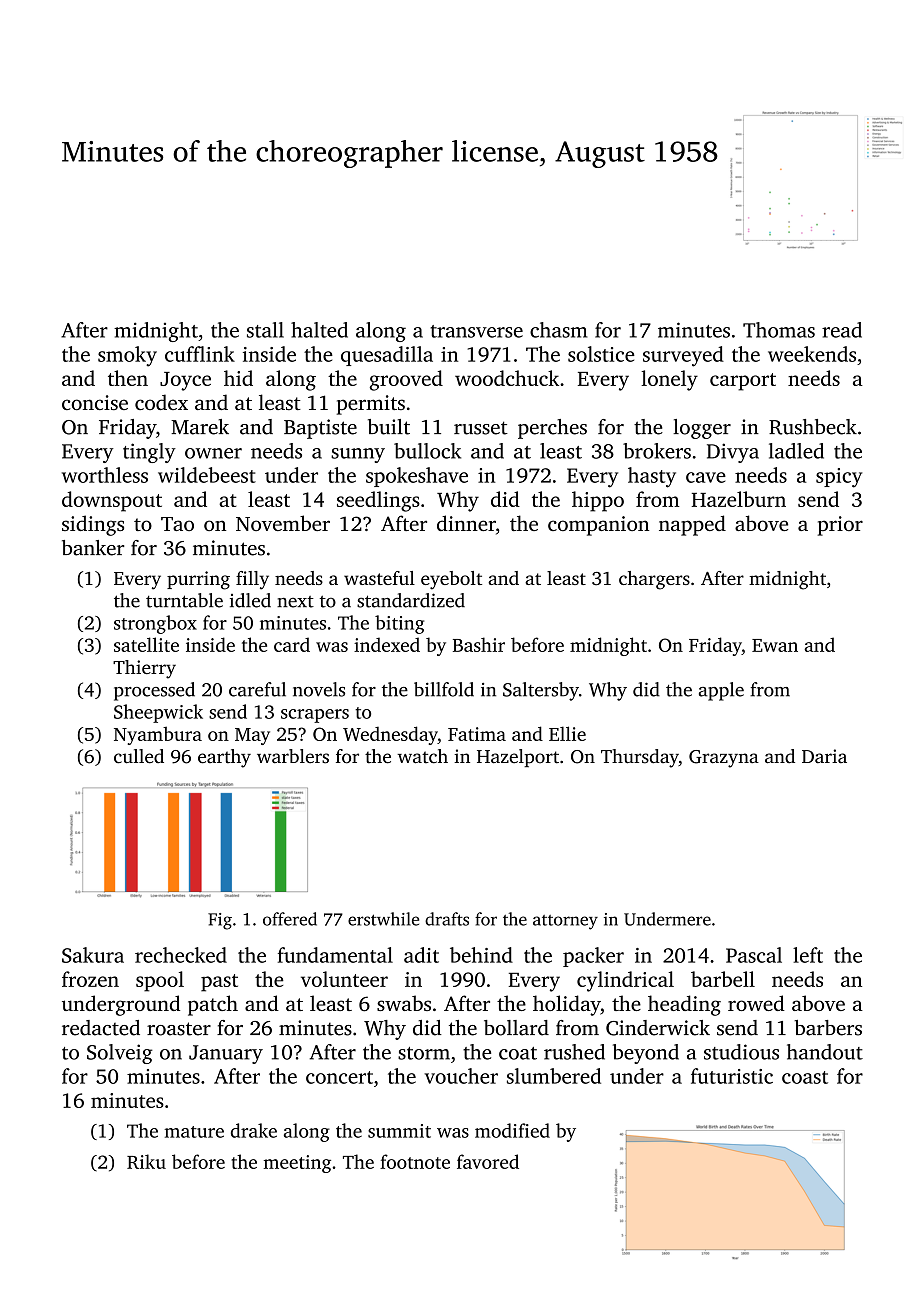 The width and height of the screenshot is (924, 1314). What do you see at coordinates (93, 548) in the screenshot?
I see `banker` at bounding box center [93, 548].
